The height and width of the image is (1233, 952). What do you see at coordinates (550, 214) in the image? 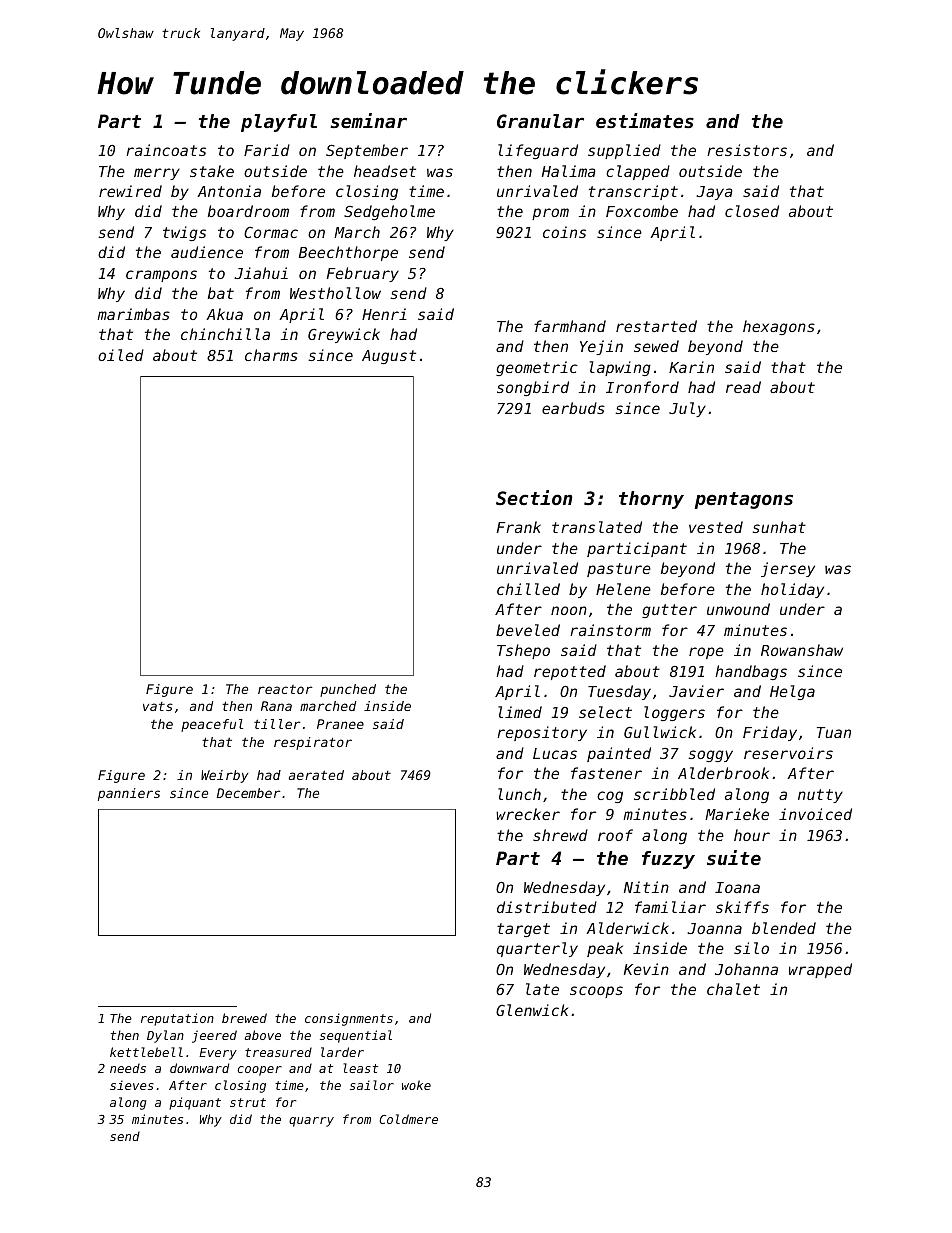
I see `prom` at bounding box center [550, 214].
